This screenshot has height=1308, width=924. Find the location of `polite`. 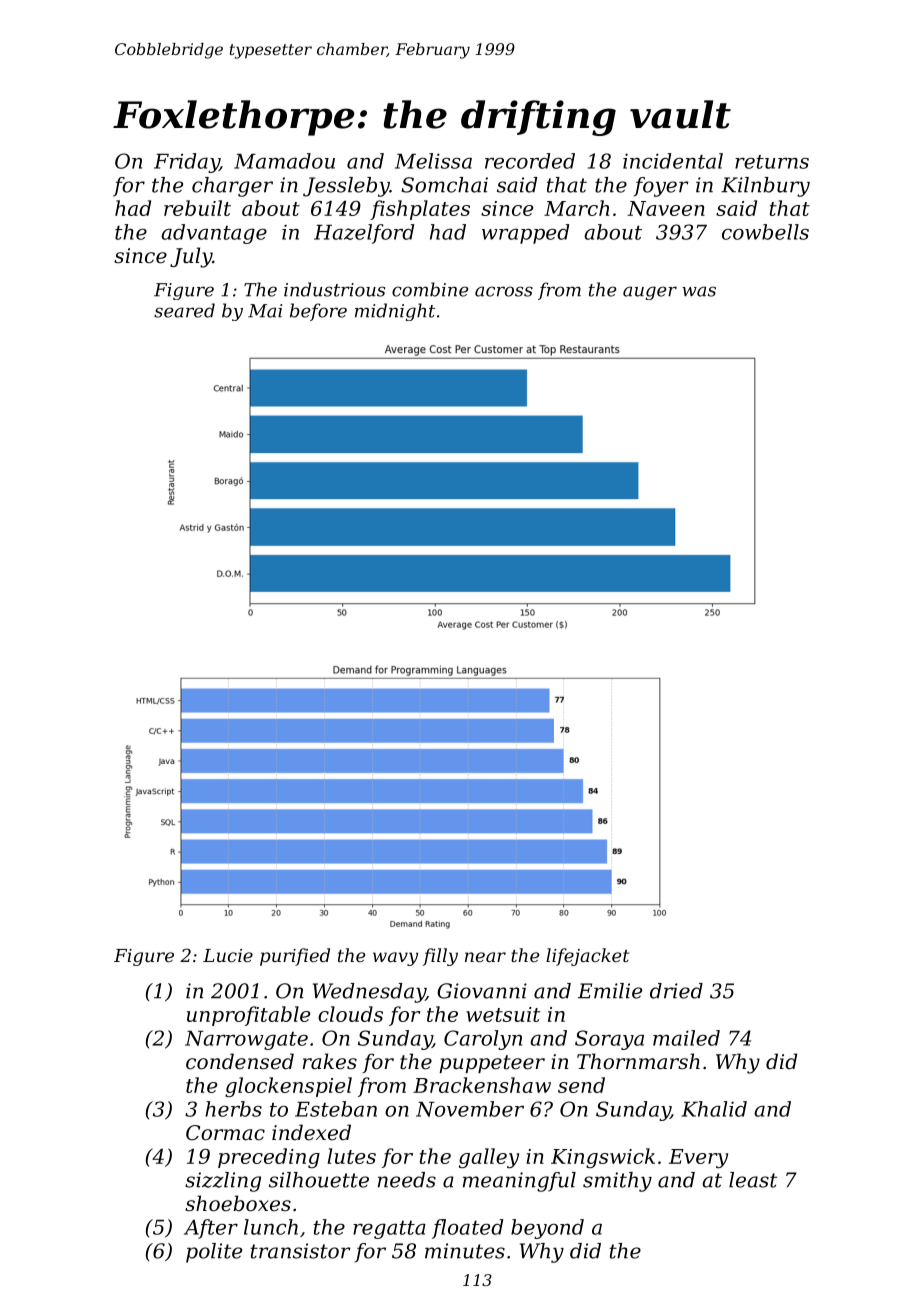

polite is located at coordinates (214, 1253).
